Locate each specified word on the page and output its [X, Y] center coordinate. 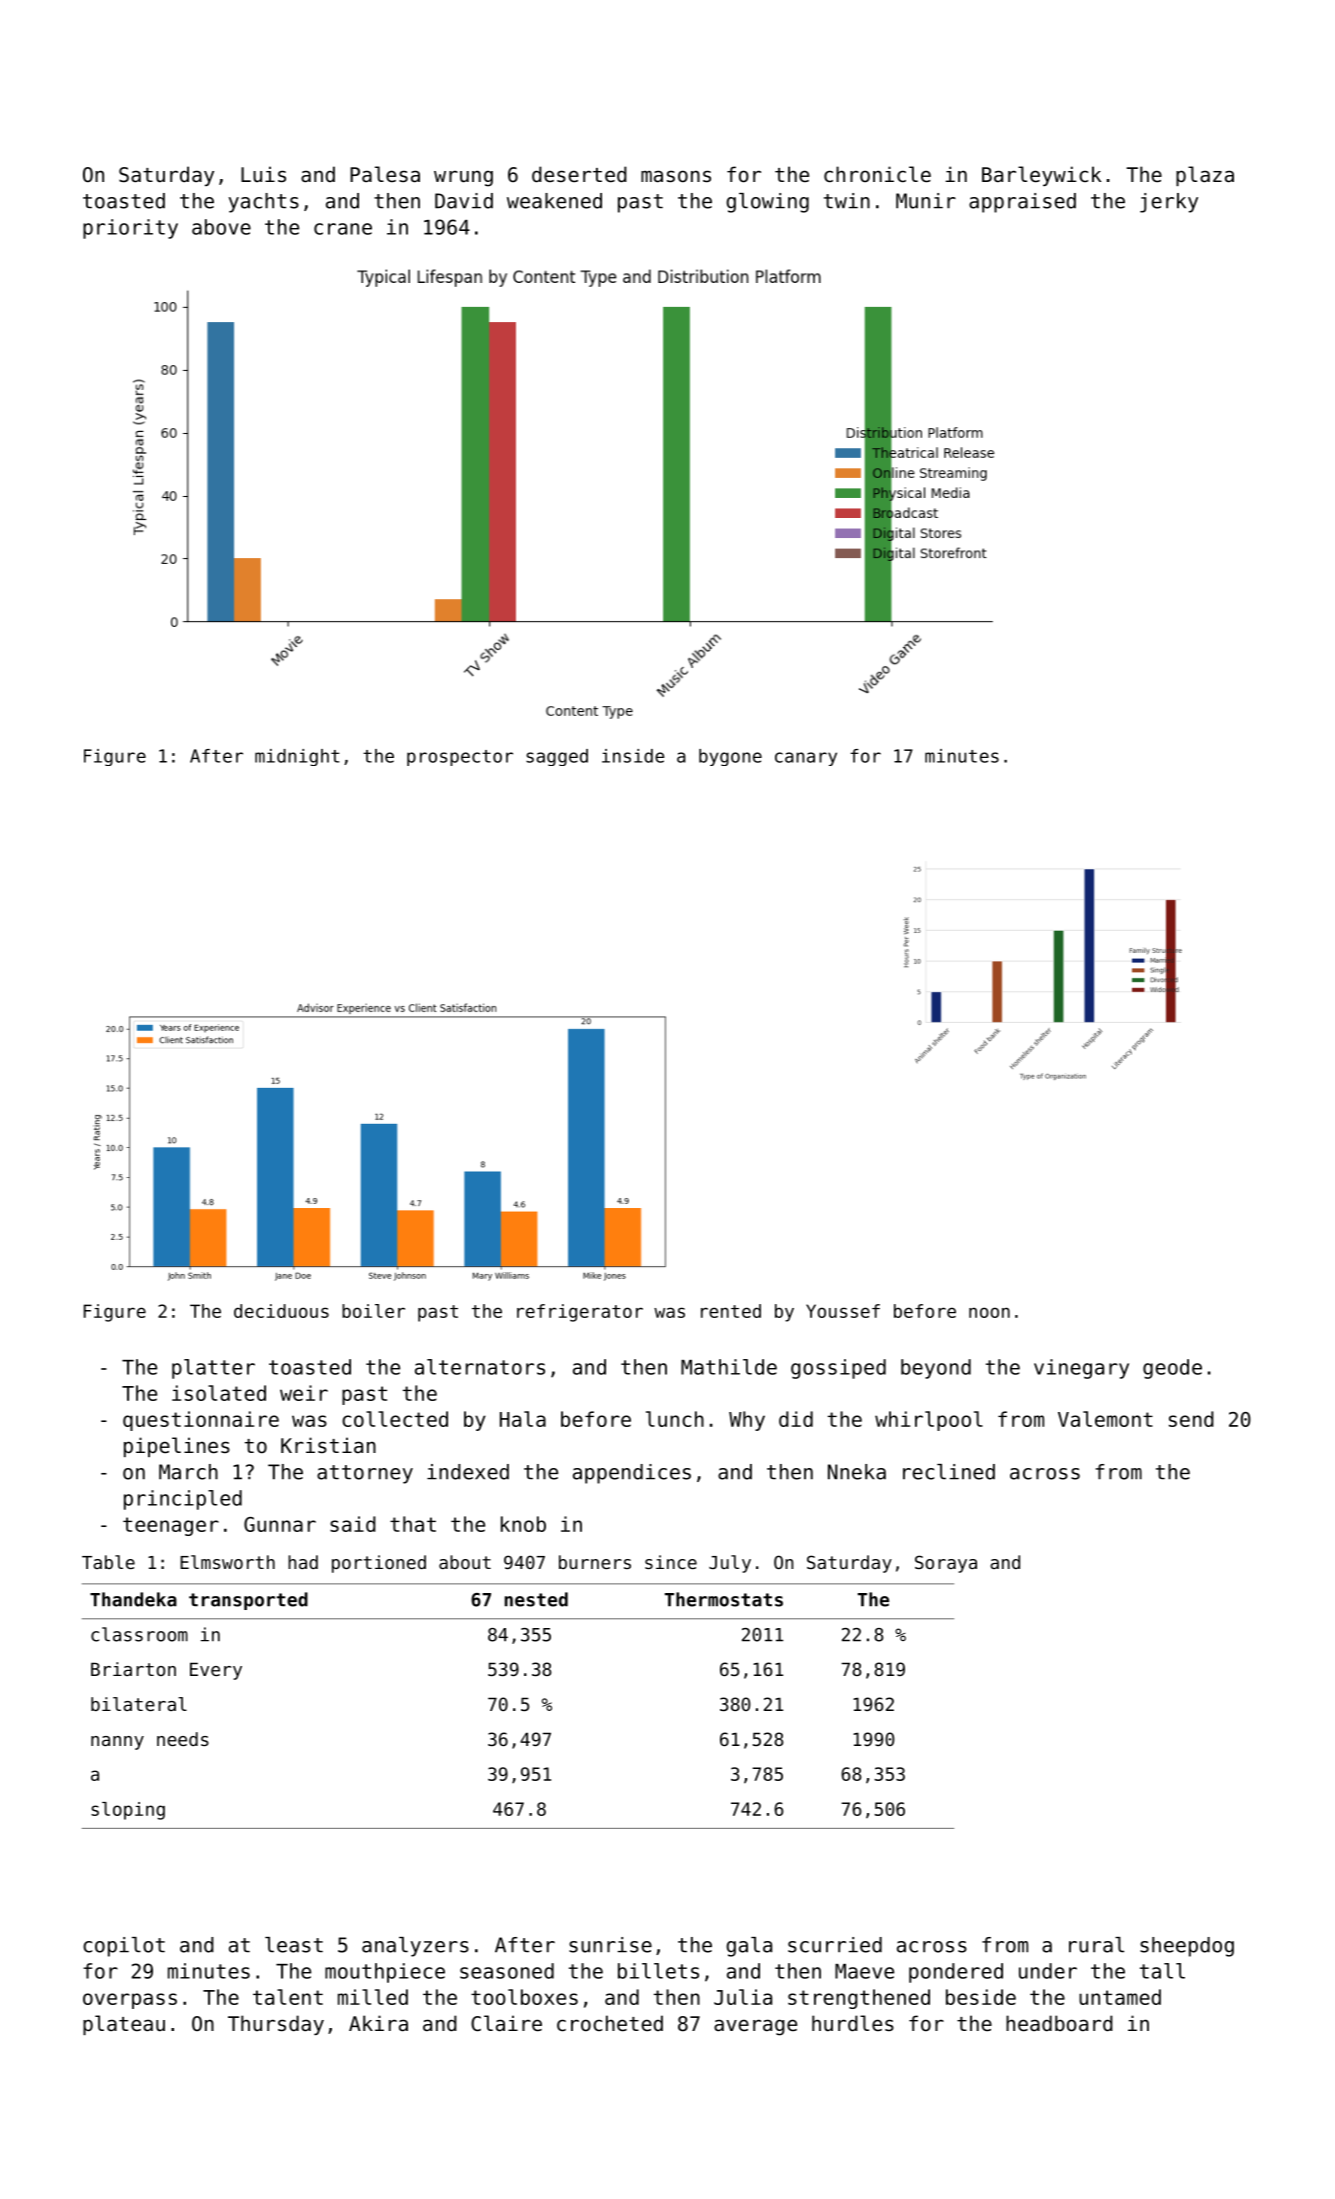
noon [989, 1312]
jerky [1169, 203]
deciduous [281, 1311]
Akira [378, 2023]
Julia [743, 1997]
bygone [730, 757]
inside [633, 756]
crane [343, 229]
